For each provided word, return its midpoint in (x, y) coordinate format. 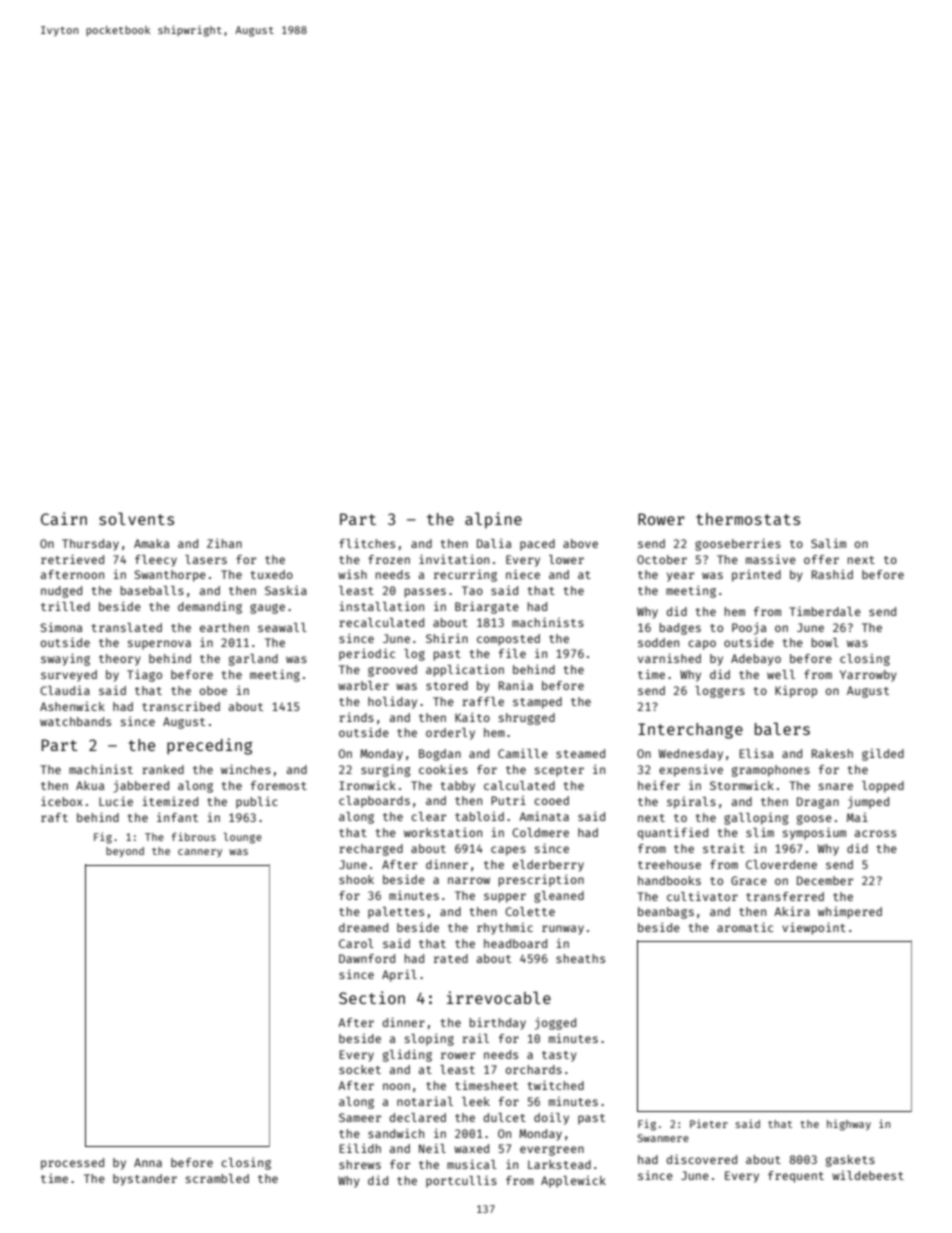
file (512, 653)
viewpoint (814, 928)
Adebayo (756, 660)
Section (372, 997)
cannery (200, 853)
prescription (541, 880)
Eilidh (360, 1148)
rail (475, 1038)
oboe (213, 690)
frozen (389, 559)
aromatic (745, 927)
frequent (796, 1177)
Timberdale (825, 611)
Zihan (224, 543)
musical (472, 1164)
